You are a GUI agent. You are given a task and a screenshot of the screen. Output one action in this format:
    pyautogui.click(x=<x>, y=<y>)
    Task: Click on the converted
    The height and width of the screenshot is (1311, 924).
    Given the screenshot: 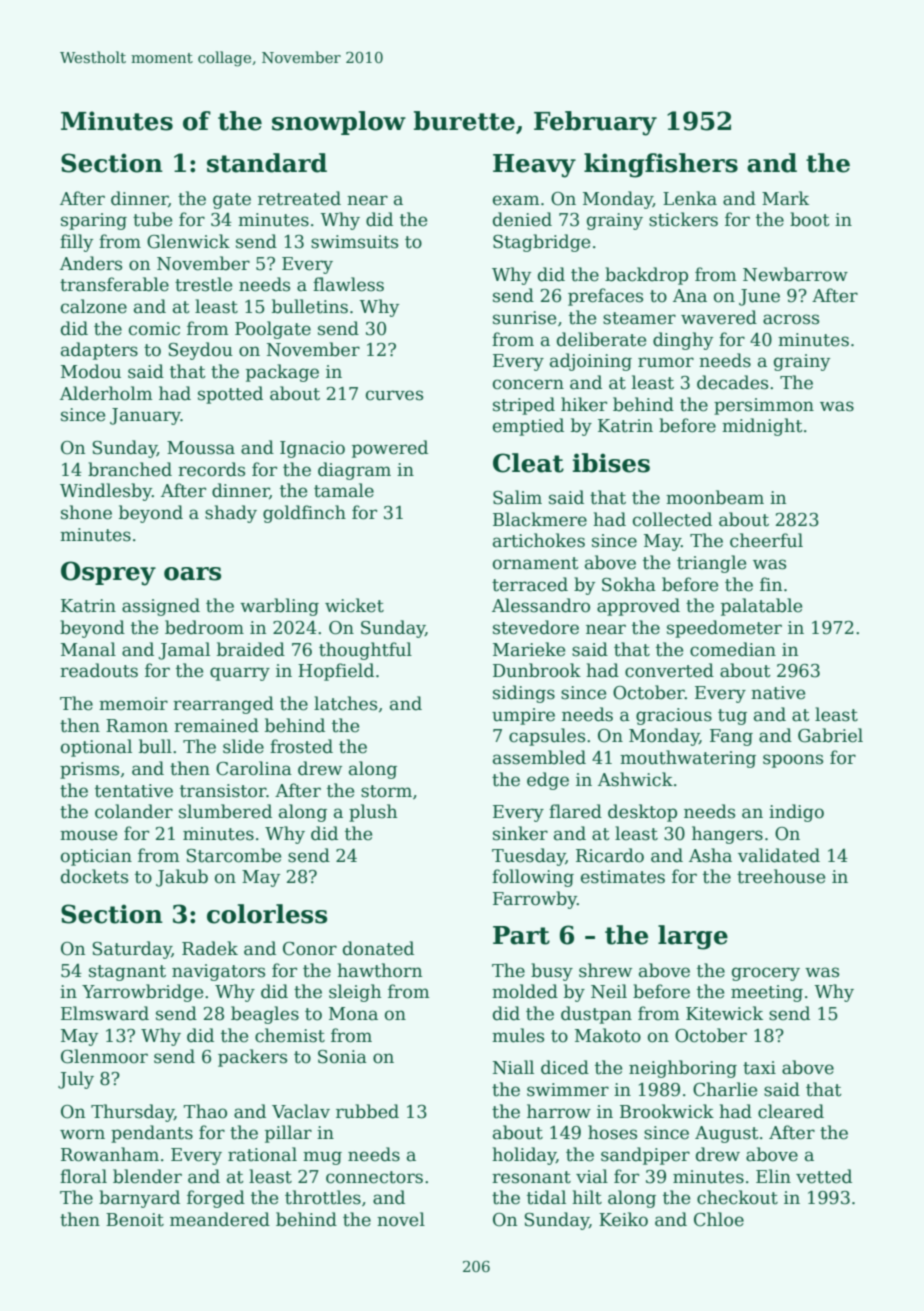 What is the action you would take?
    pyautogui.click(x=669, y=670)
